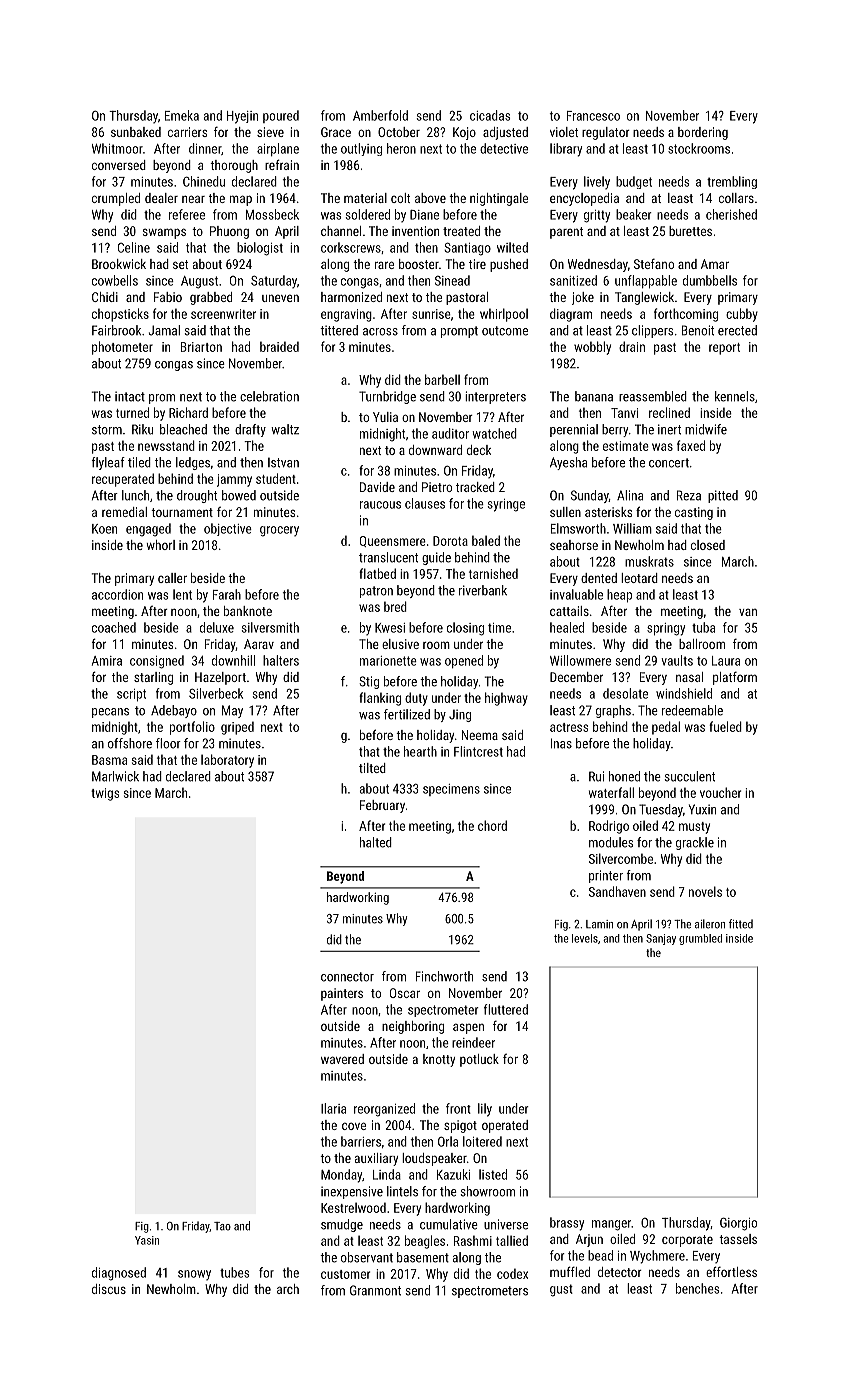 The height and width of the page is (1400, 849). What do you see at coordinates (444, 976) in the page?
I see `Finchworth` at bounding box center [444, 976].
